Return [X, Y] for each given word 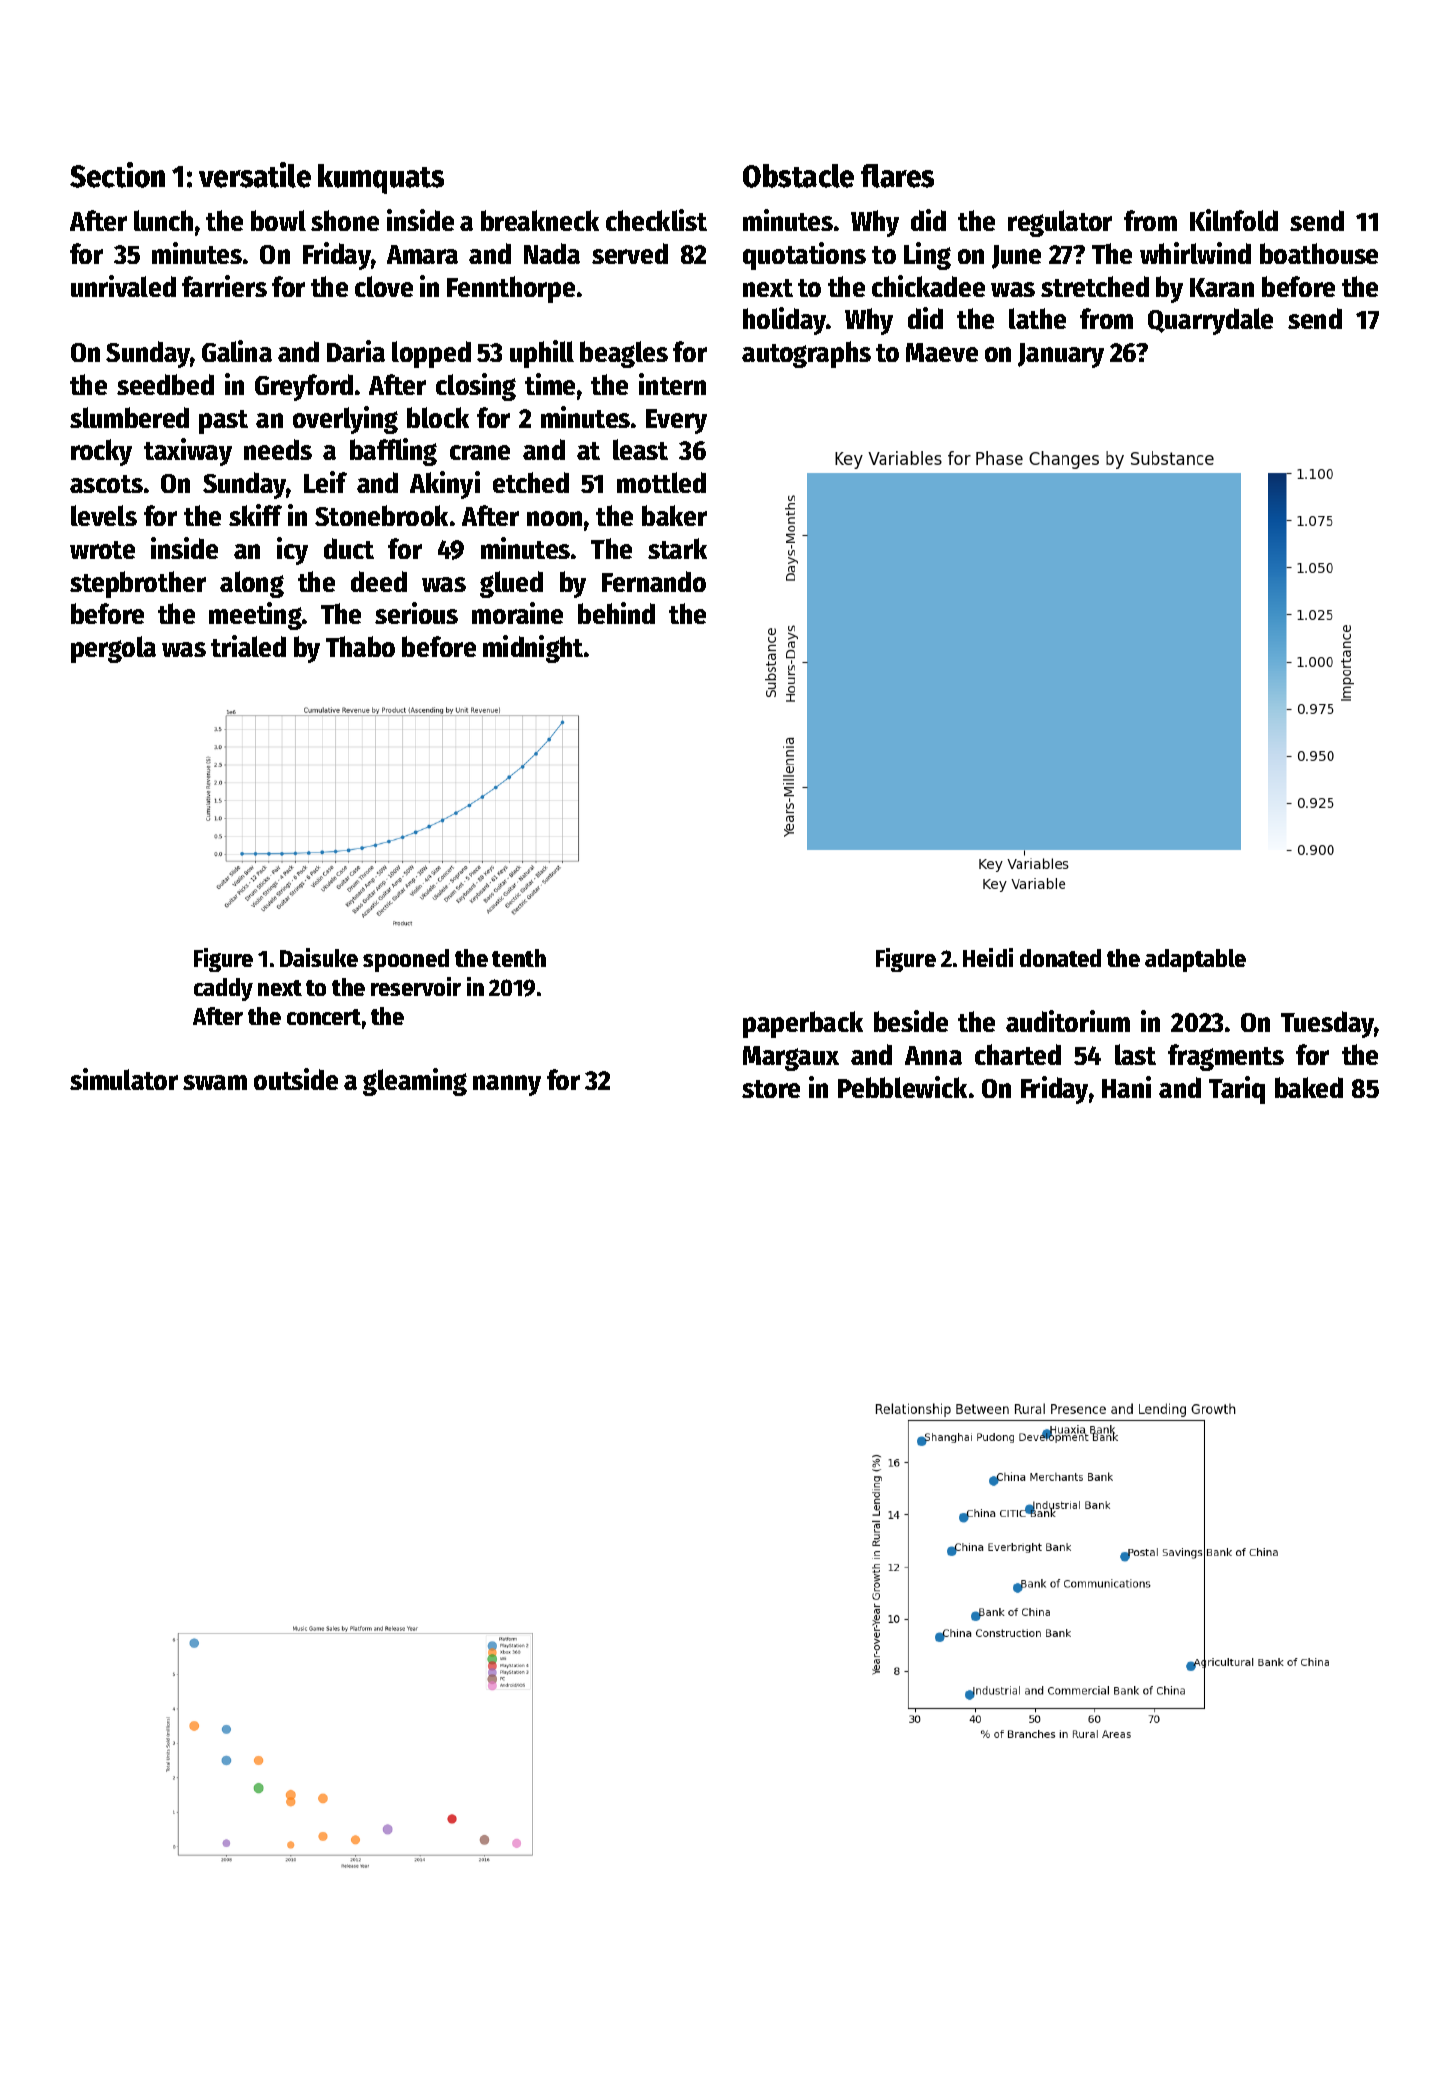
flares [897, 176]
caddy [223, 989]
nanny [507, 1085]
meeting [255, 616]
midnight [533, 649]
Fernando [654, 581]
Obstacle [798, 176]
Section [117, 175]
